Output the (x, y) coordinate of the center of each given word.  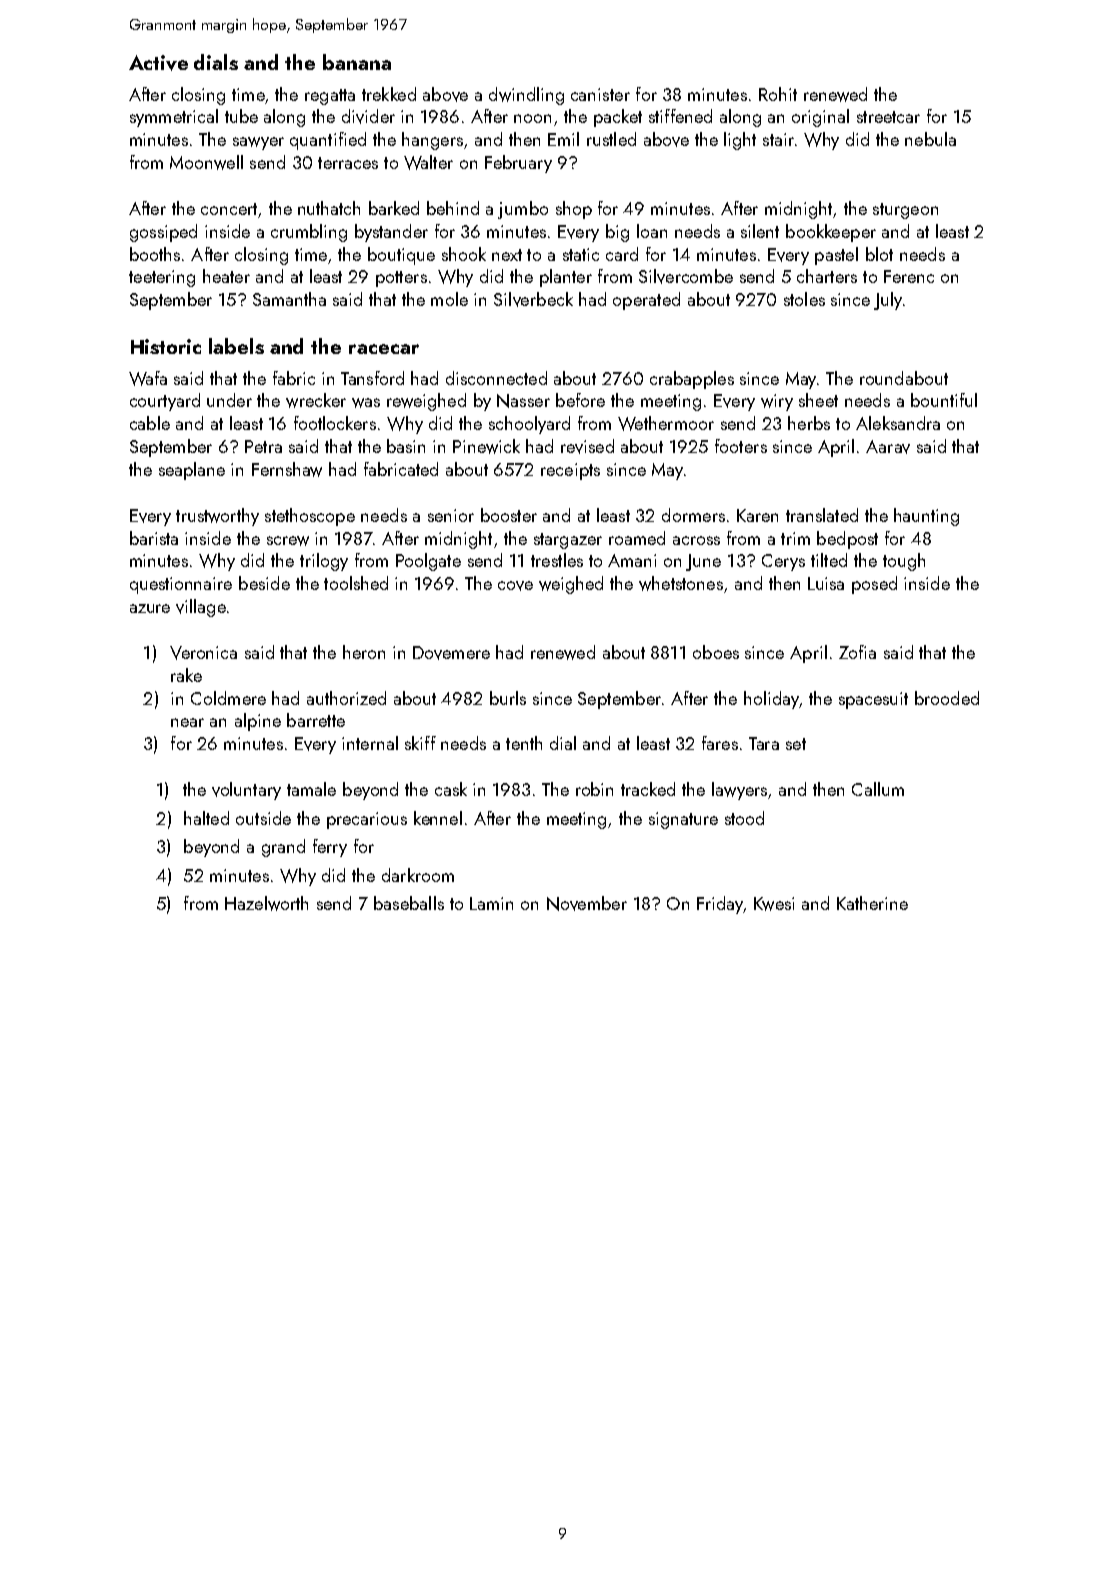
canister (600, 94)
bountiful (944, 400)
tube (241, 116)
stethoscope (310, 517)
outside (263, 818)
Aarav (888, 447)
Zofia (857, 652)
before (580, 400)
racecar (384, 349)
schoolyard (529, 425)
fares (720, 743)
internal (370, 743)
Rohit (778, 94)
